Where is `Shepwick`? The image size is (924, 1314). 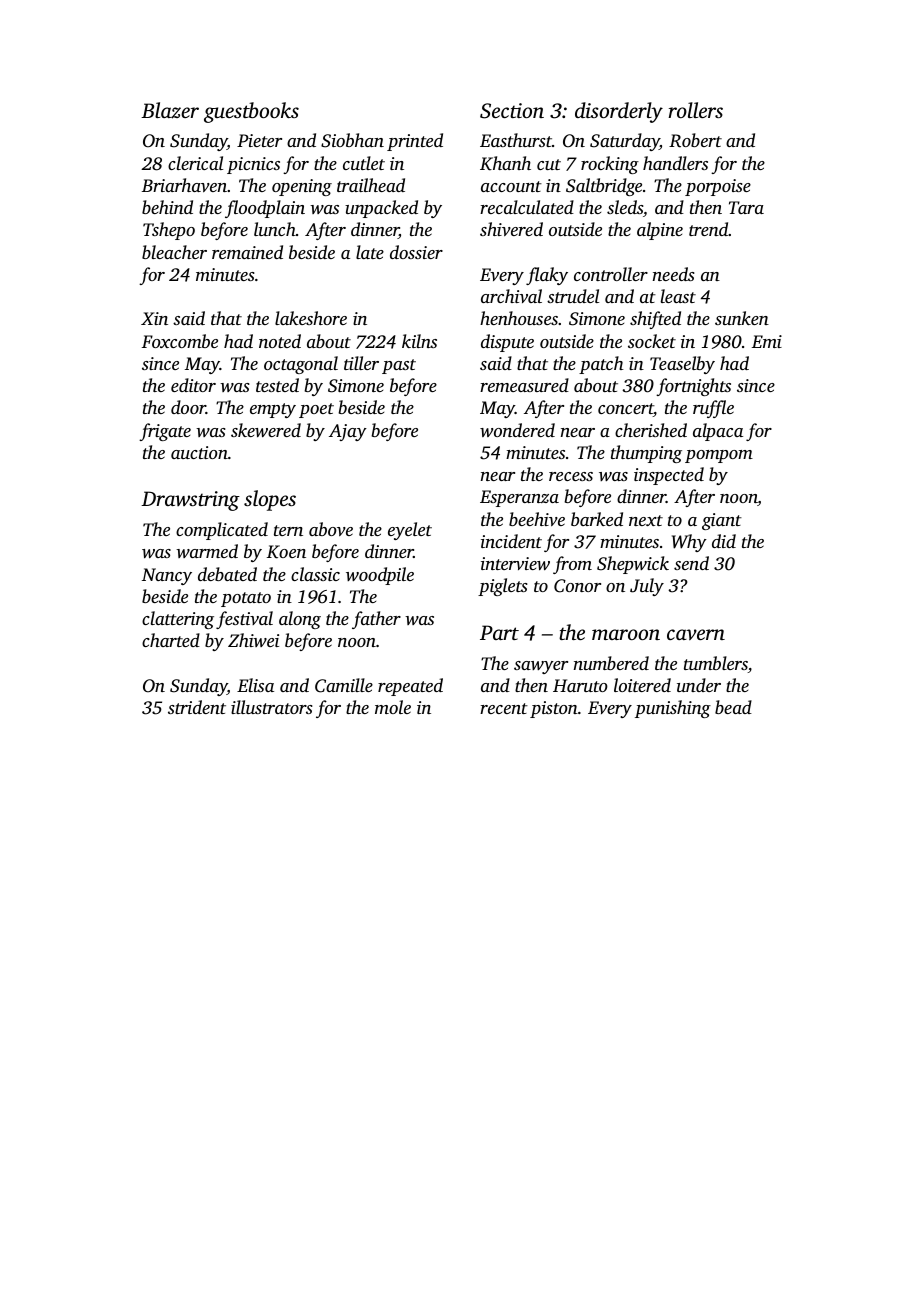
Shepwick is located at coordinates (633, 565).
